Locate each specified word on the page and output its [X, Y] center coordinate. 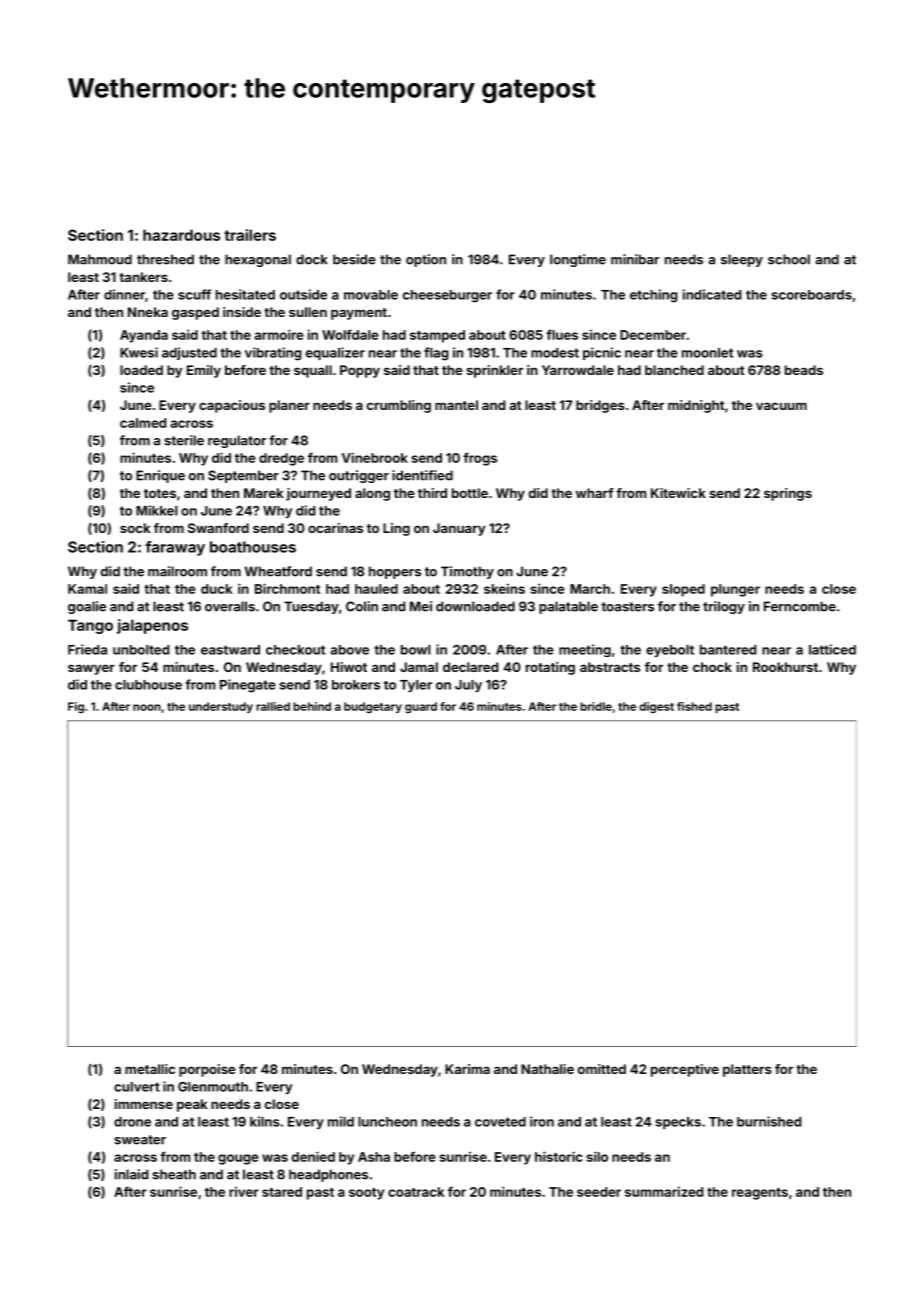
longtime [578, 260]
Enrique [160, 476]
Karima [467, 1069]
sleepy [742, 260]
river [244, 1192]
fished [694, 706]
